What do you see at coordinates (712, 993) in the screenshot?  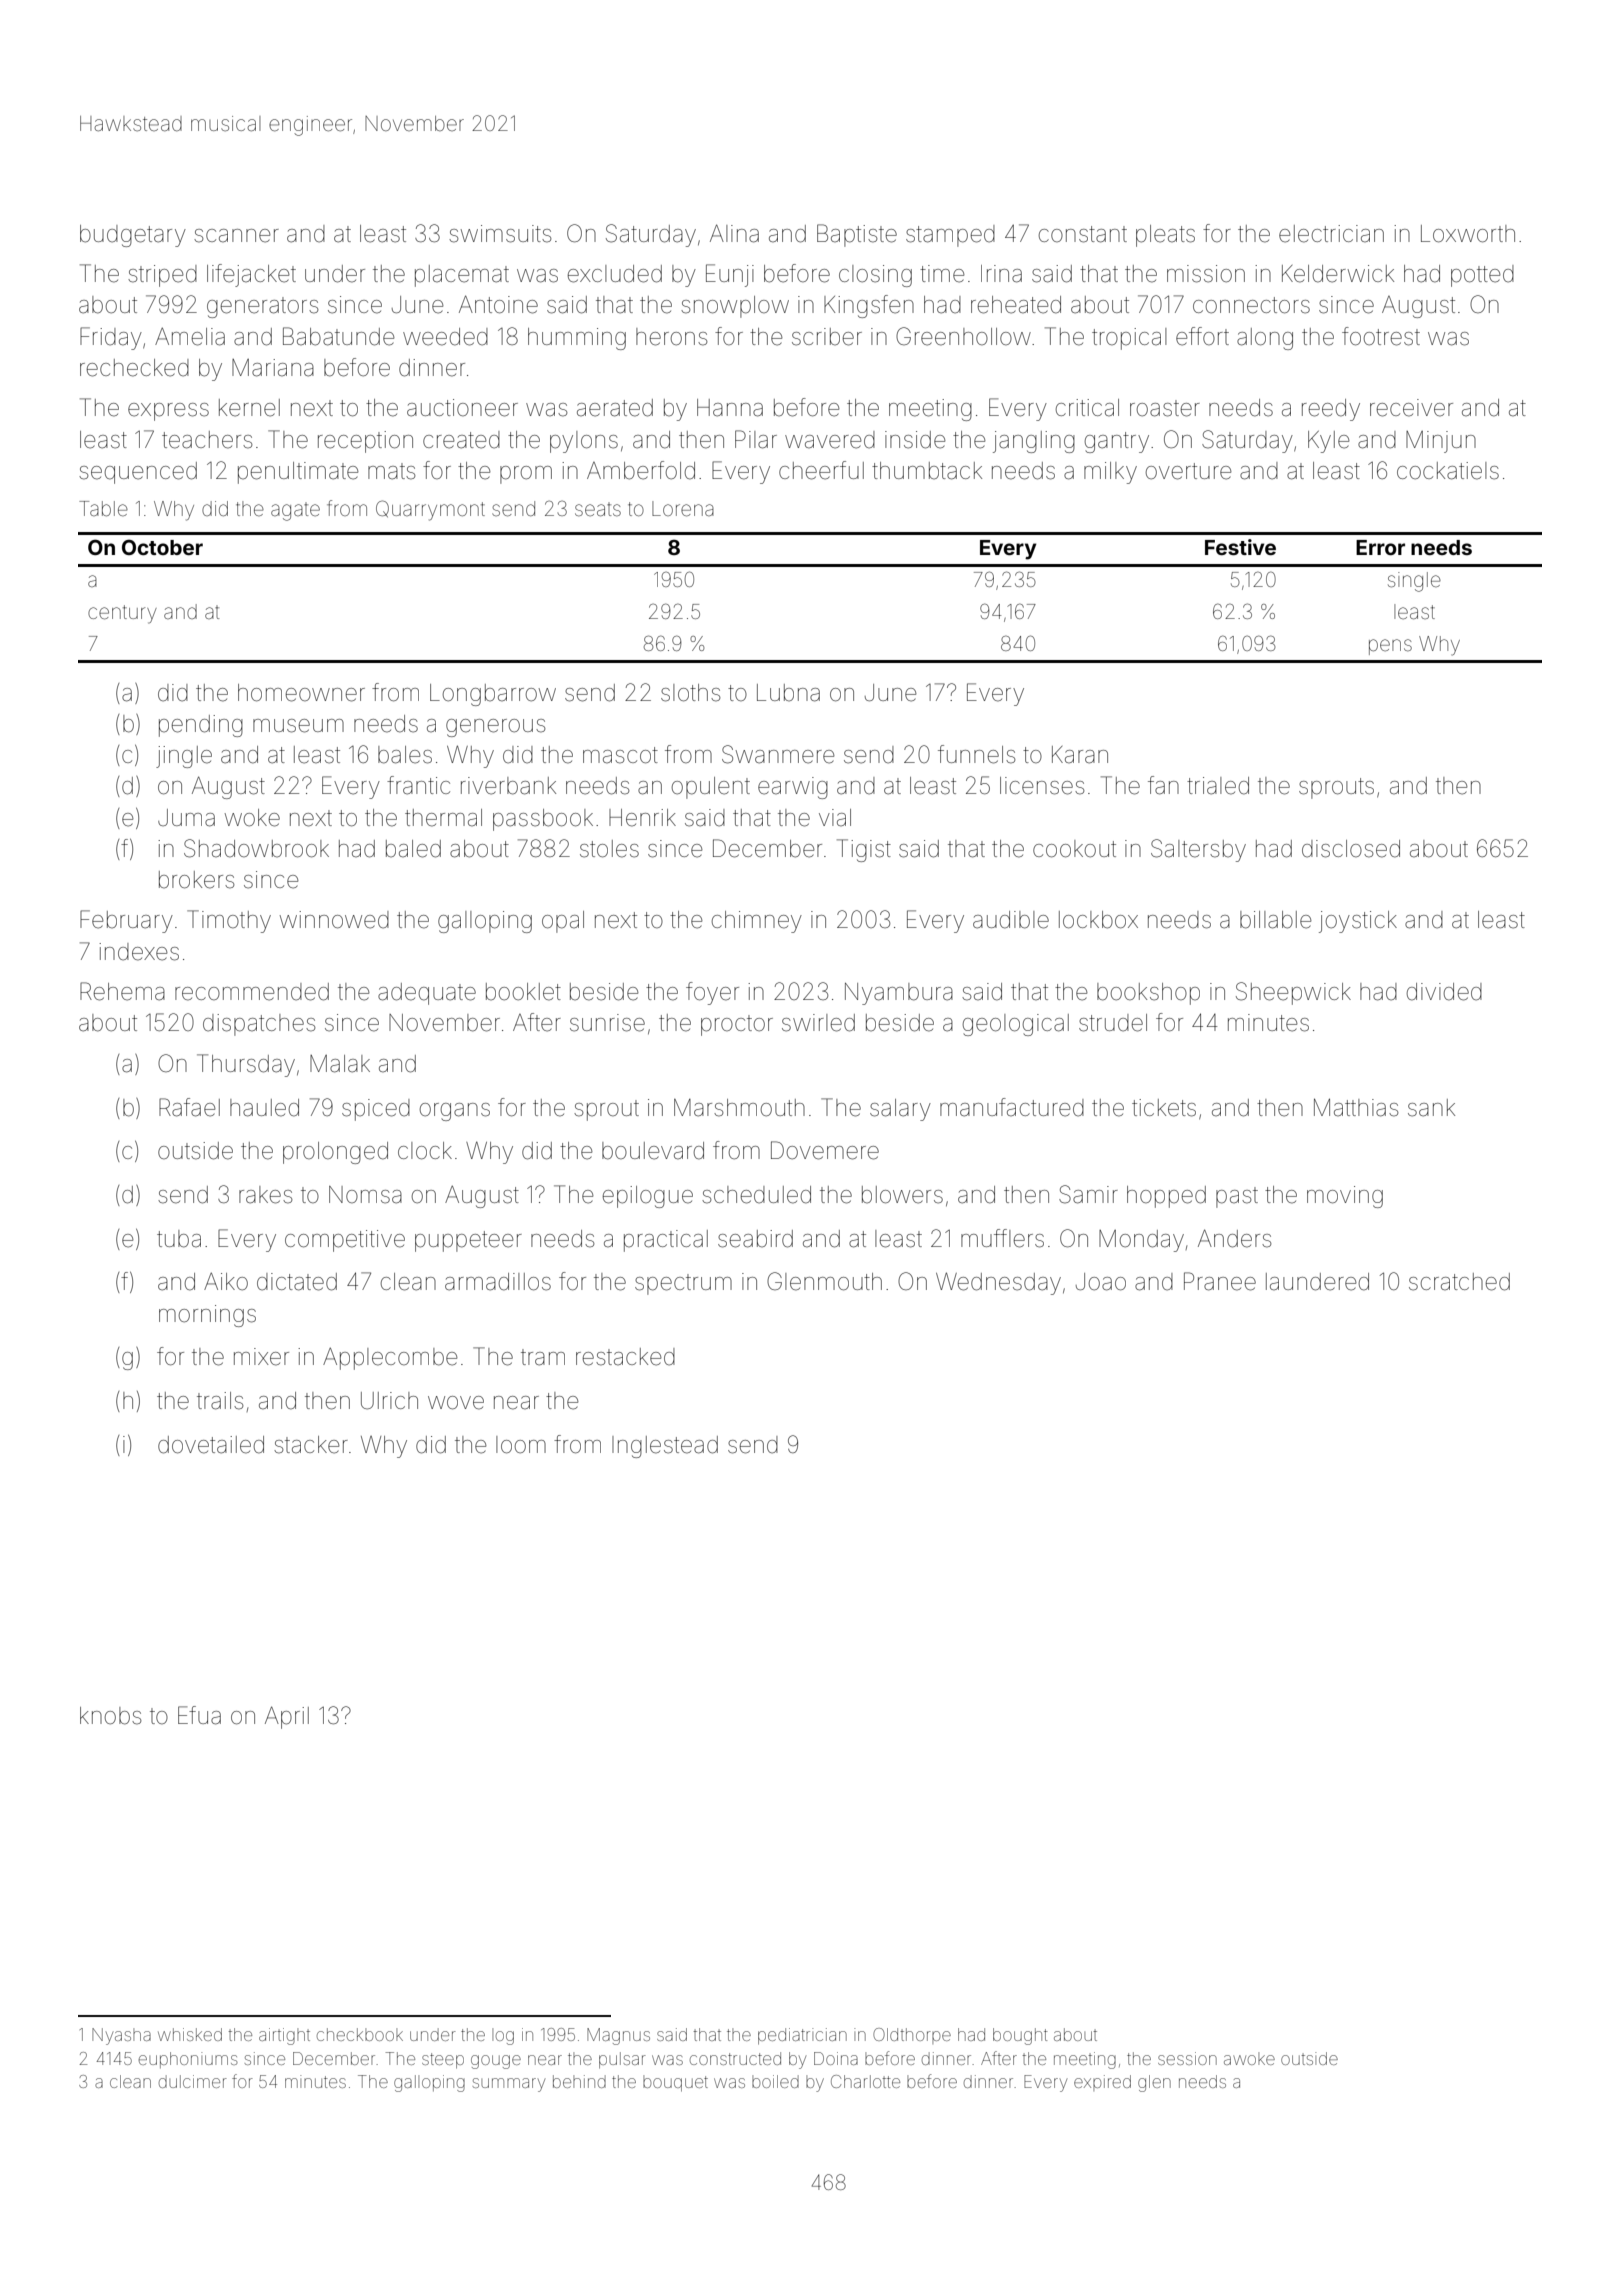 I see `foyer` at bounding box center [712, 993].
